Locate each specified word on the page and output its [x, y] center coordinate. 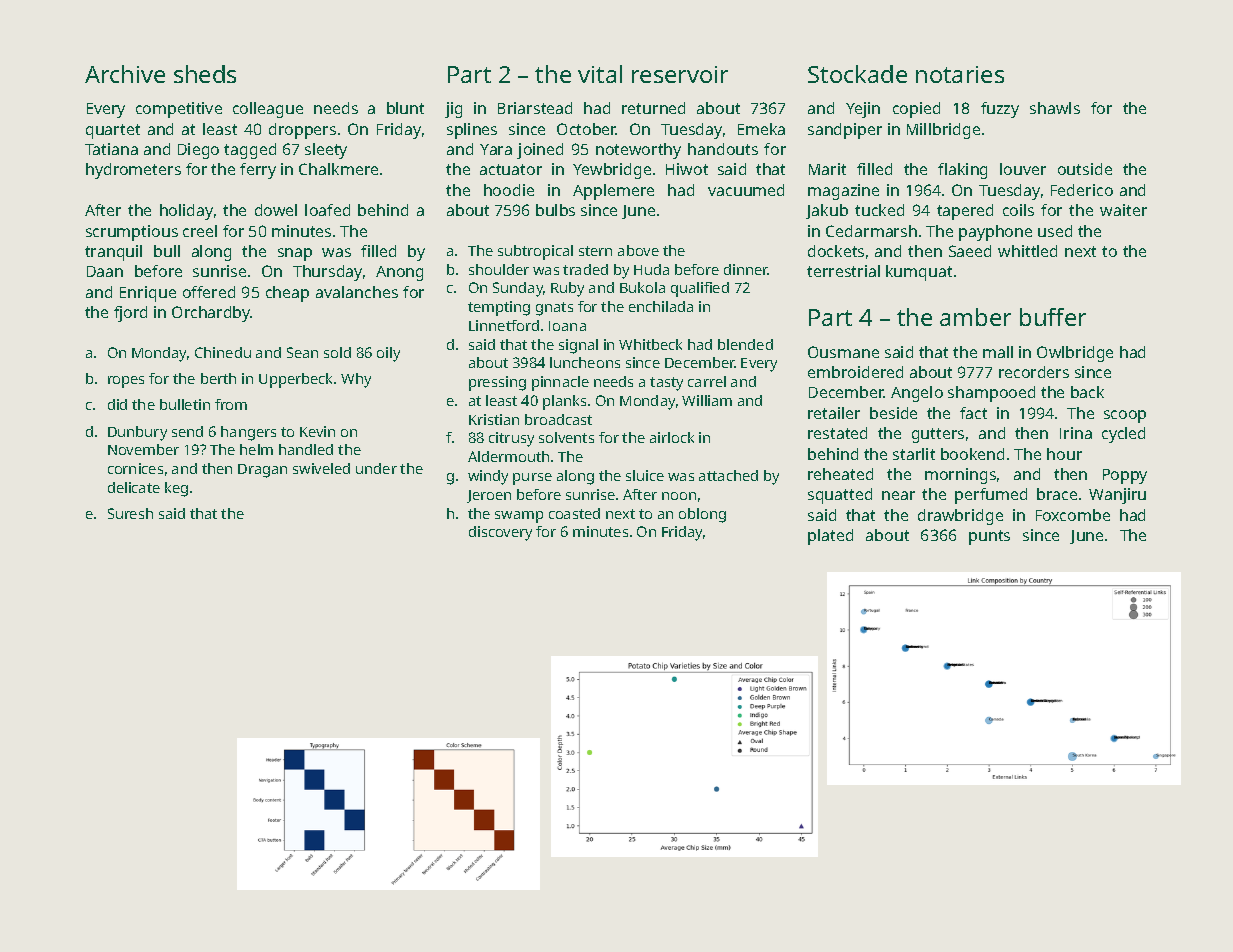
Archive [125, 74]
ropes [126, 382]
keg [176, 489]
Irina [1076, 433]
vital [600, 74]
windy [488, 477]
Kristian [494, 419]
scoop [1125, 416]
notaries [960, 74]
